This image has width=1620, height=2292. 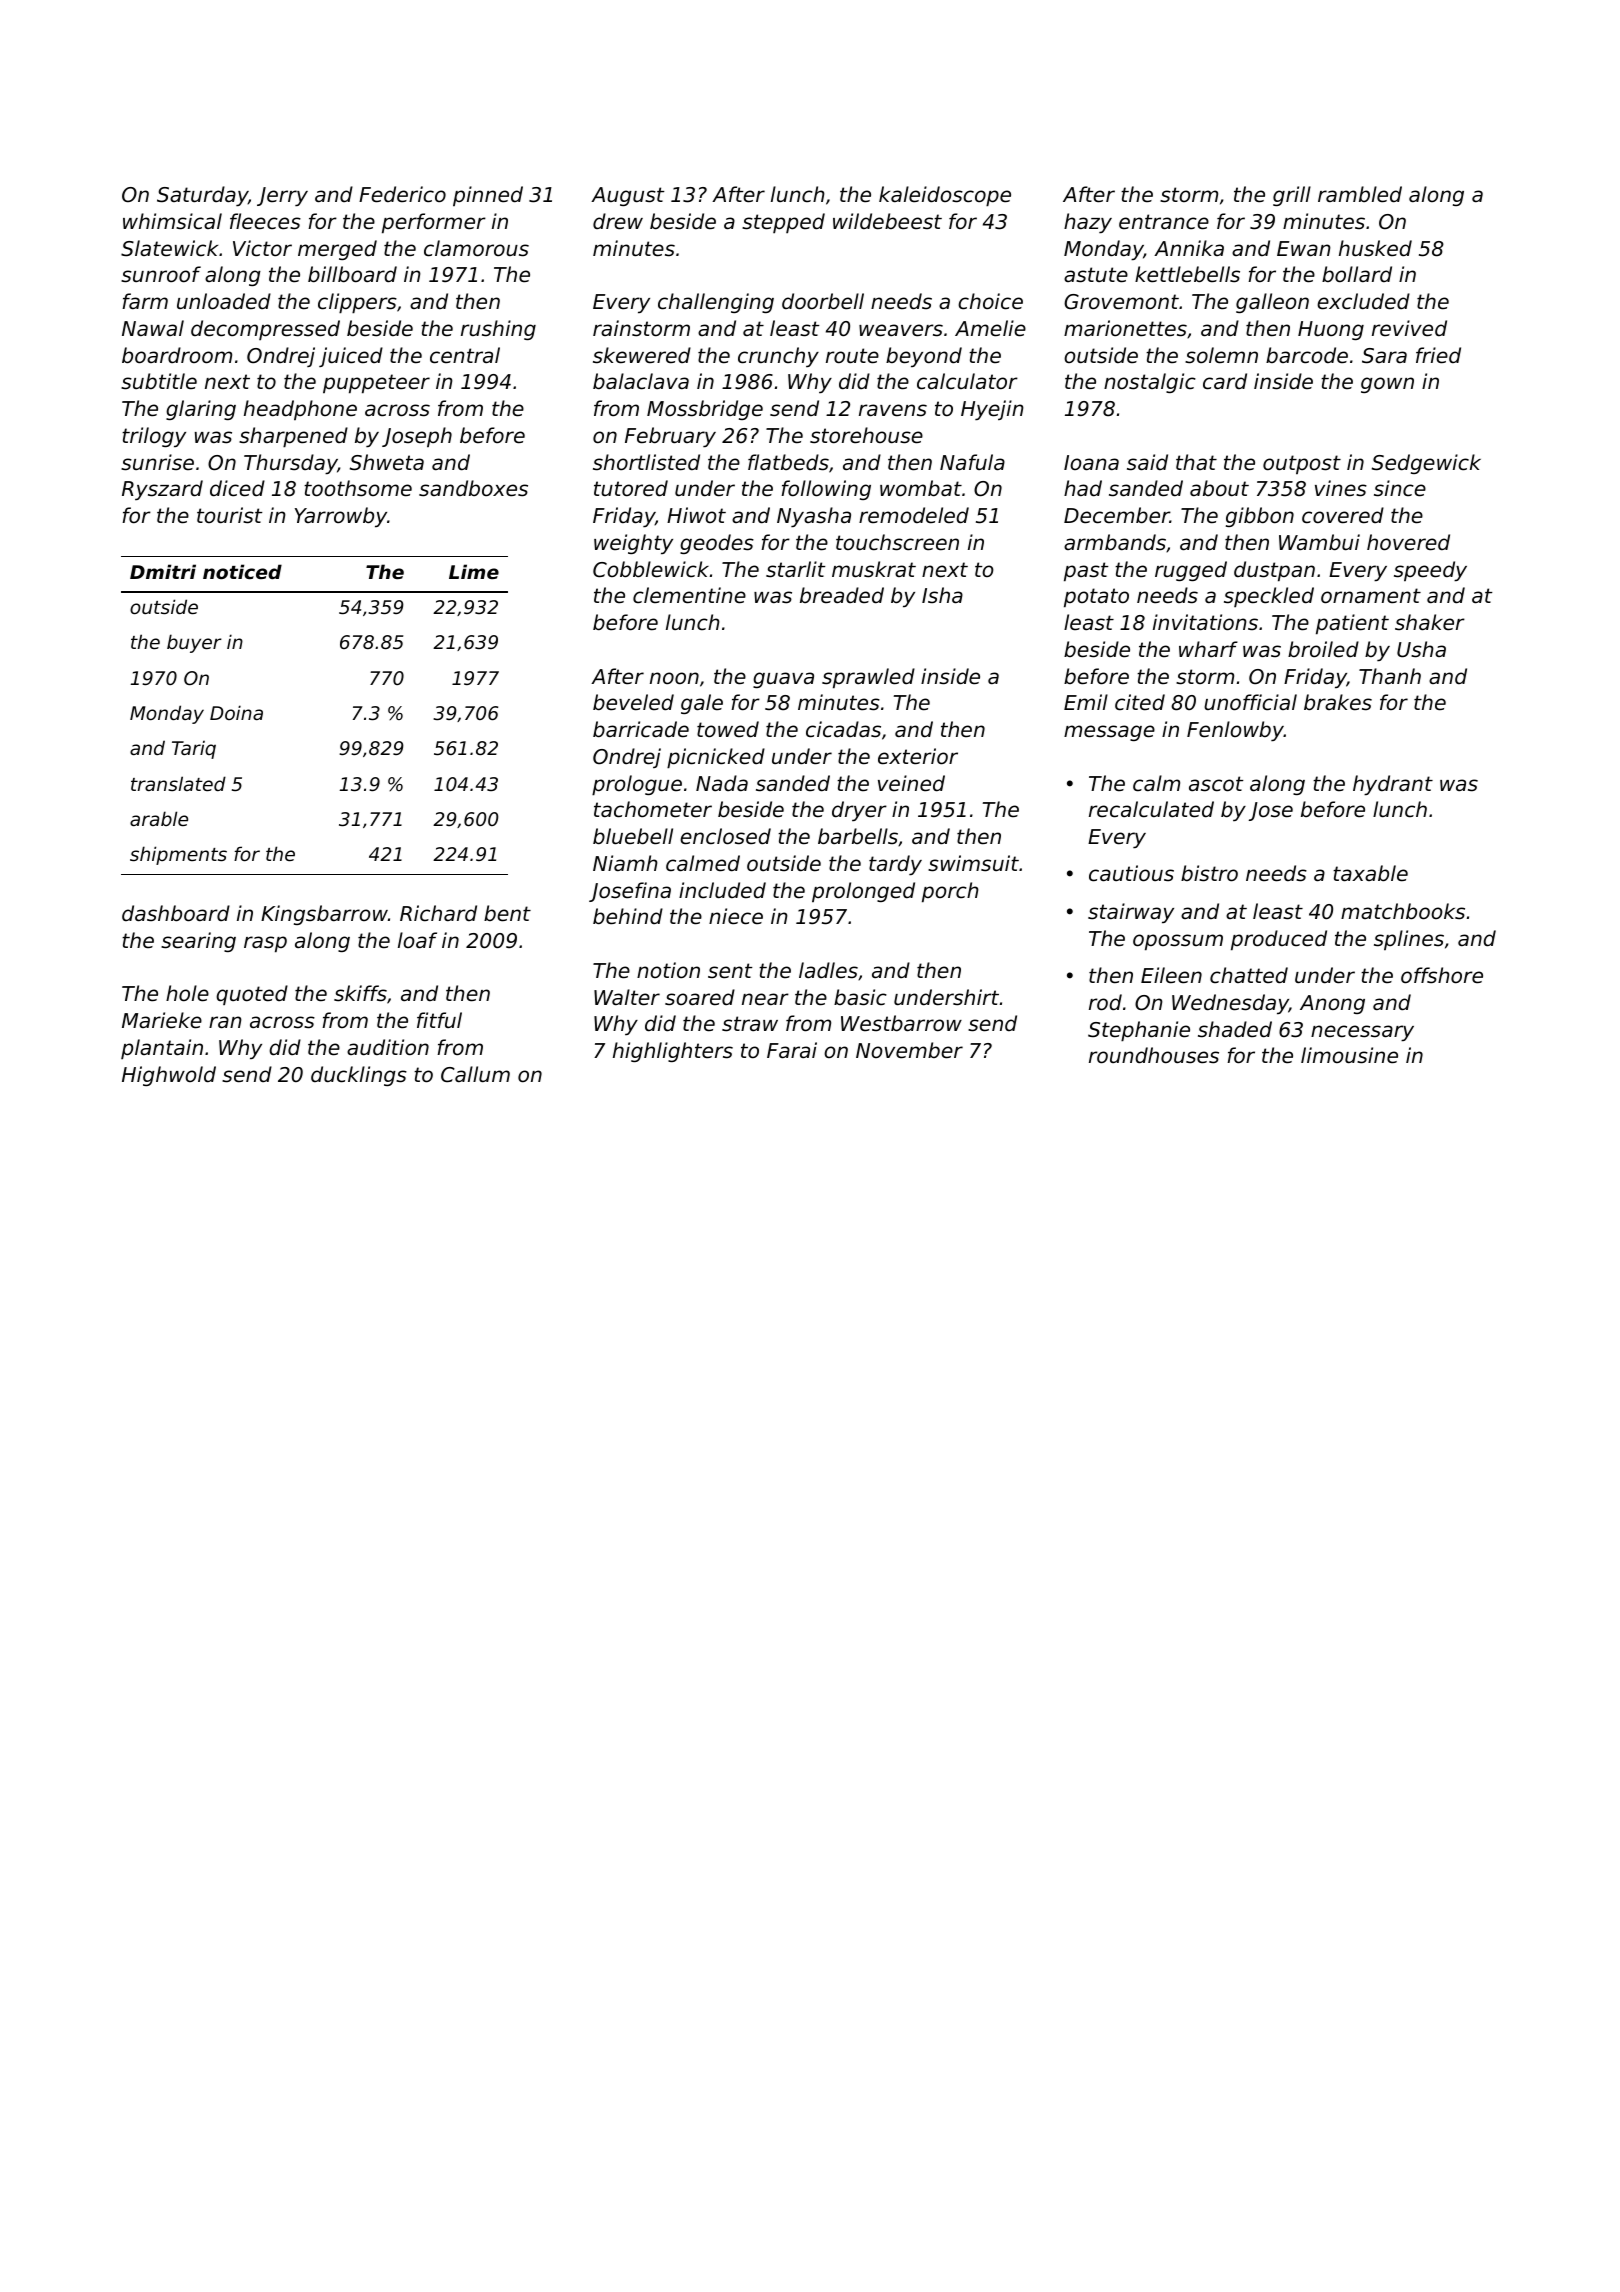 What do you see at coordinates (236, 712) in the image?
I see `Doina` at bounding box center [236, 712].
